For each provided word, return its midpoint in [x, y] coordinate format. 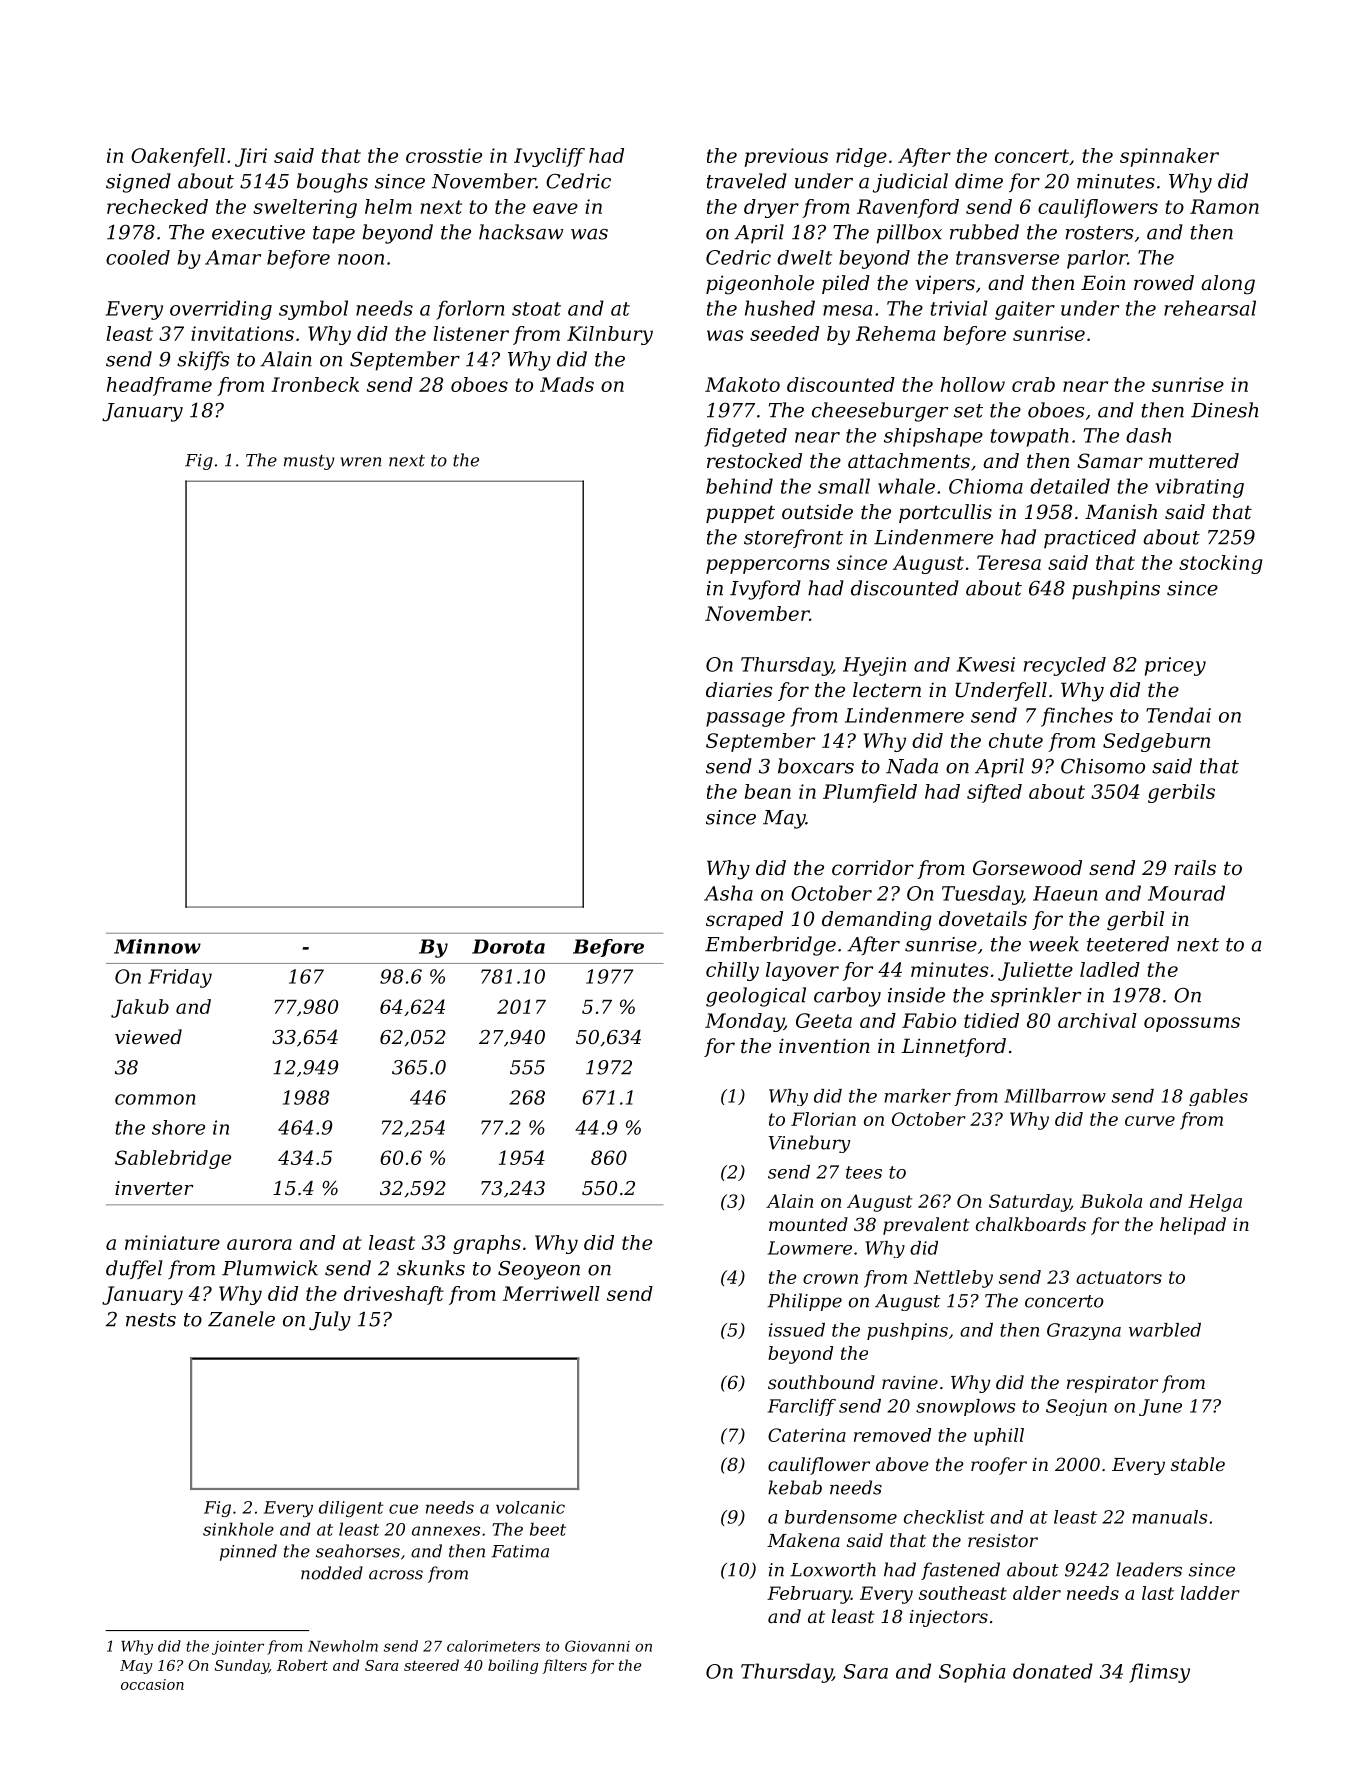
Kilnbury [610, 335]
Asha [728, 893]
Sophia [972, 1673]
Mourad [1186, 893]
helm [388, 206]
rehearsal [1210, 308]
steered [431, 1665]
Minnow [157, 946]
